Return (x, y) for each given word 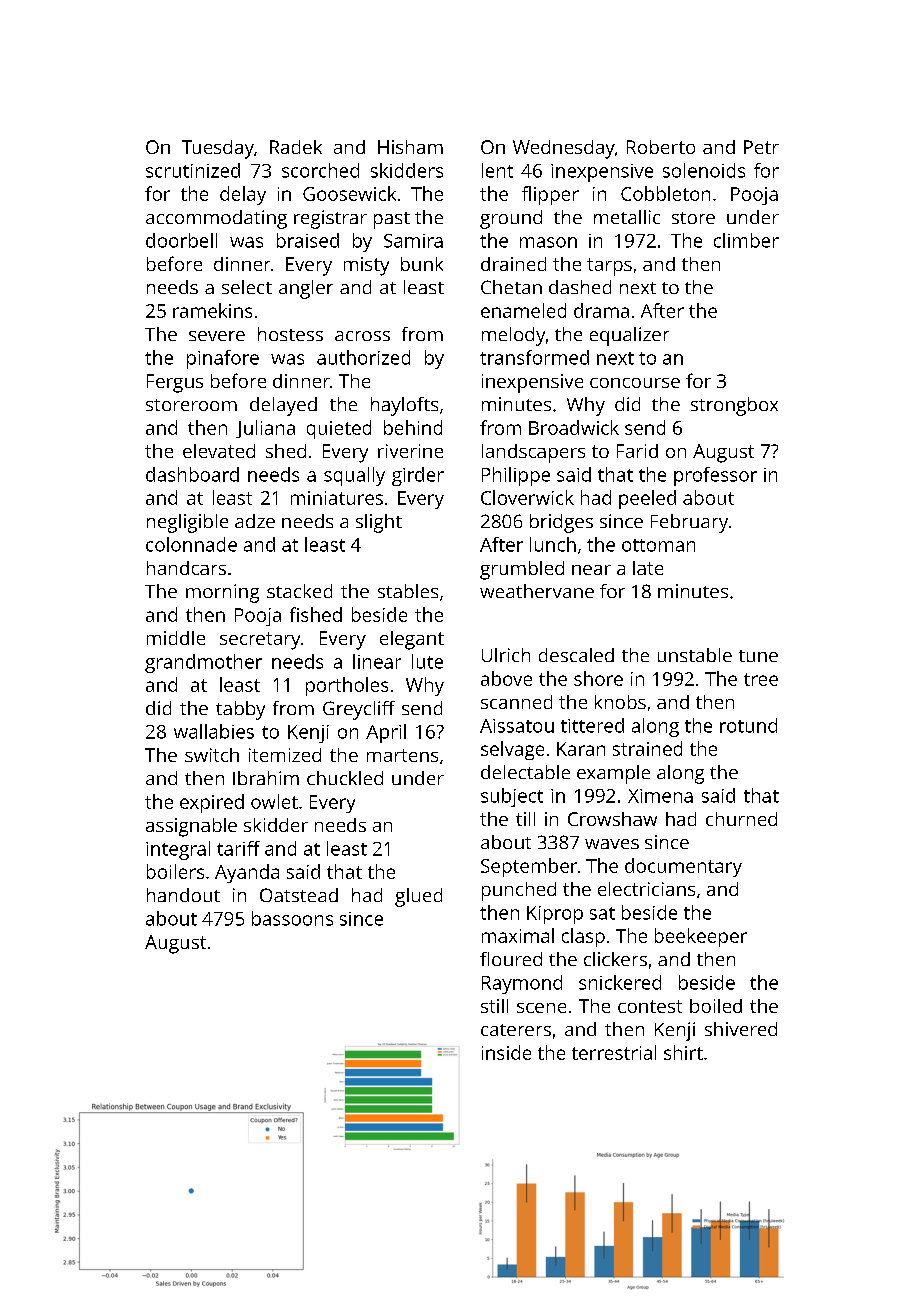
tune (758, 656)
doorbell (181, 240)
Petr (761, 147)
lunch (553, 544)
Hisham (410, 147)
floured (511, 959)
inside (506, 1052)
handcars (186, 568)
